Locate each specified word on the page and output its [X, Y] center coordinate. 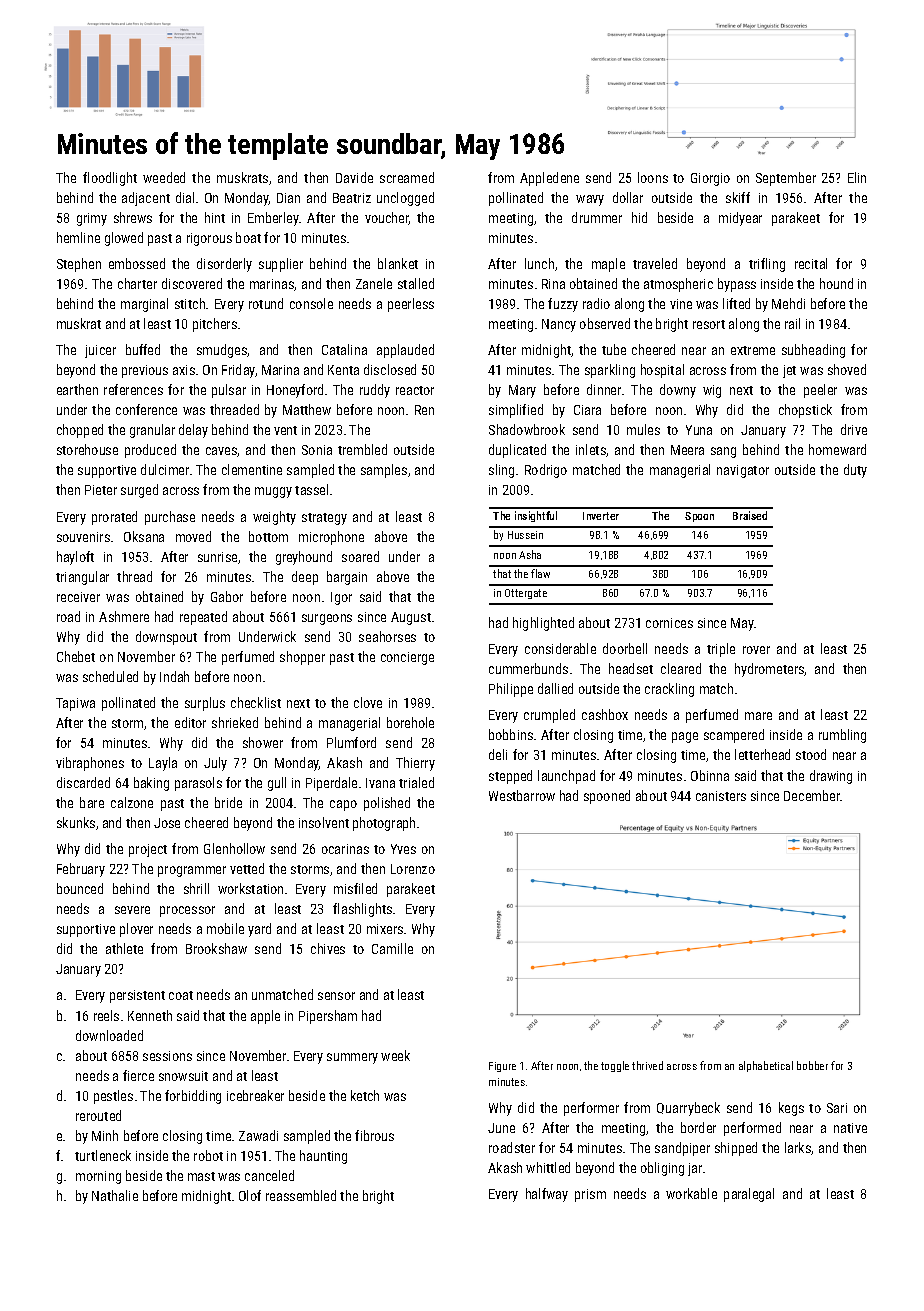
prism [590, 1195]
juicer [100, 351]
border [698, 1127]
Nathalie [115, 1195]
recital [811, 263]
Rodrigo [546, 471]
